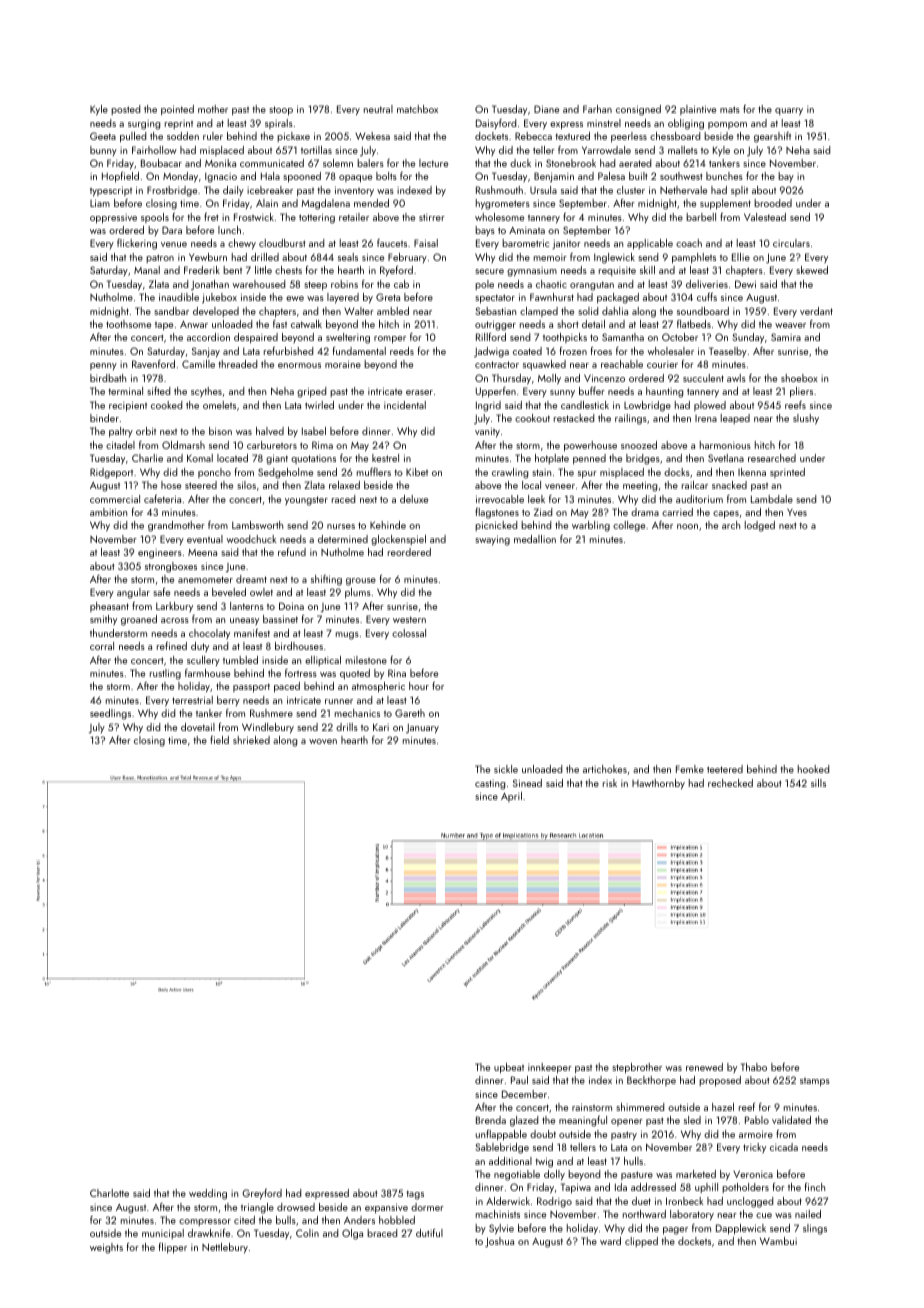  What do you see at coordinates (109, 607) in the page?
I see `pheasant` at bounding box center [109, 607].
